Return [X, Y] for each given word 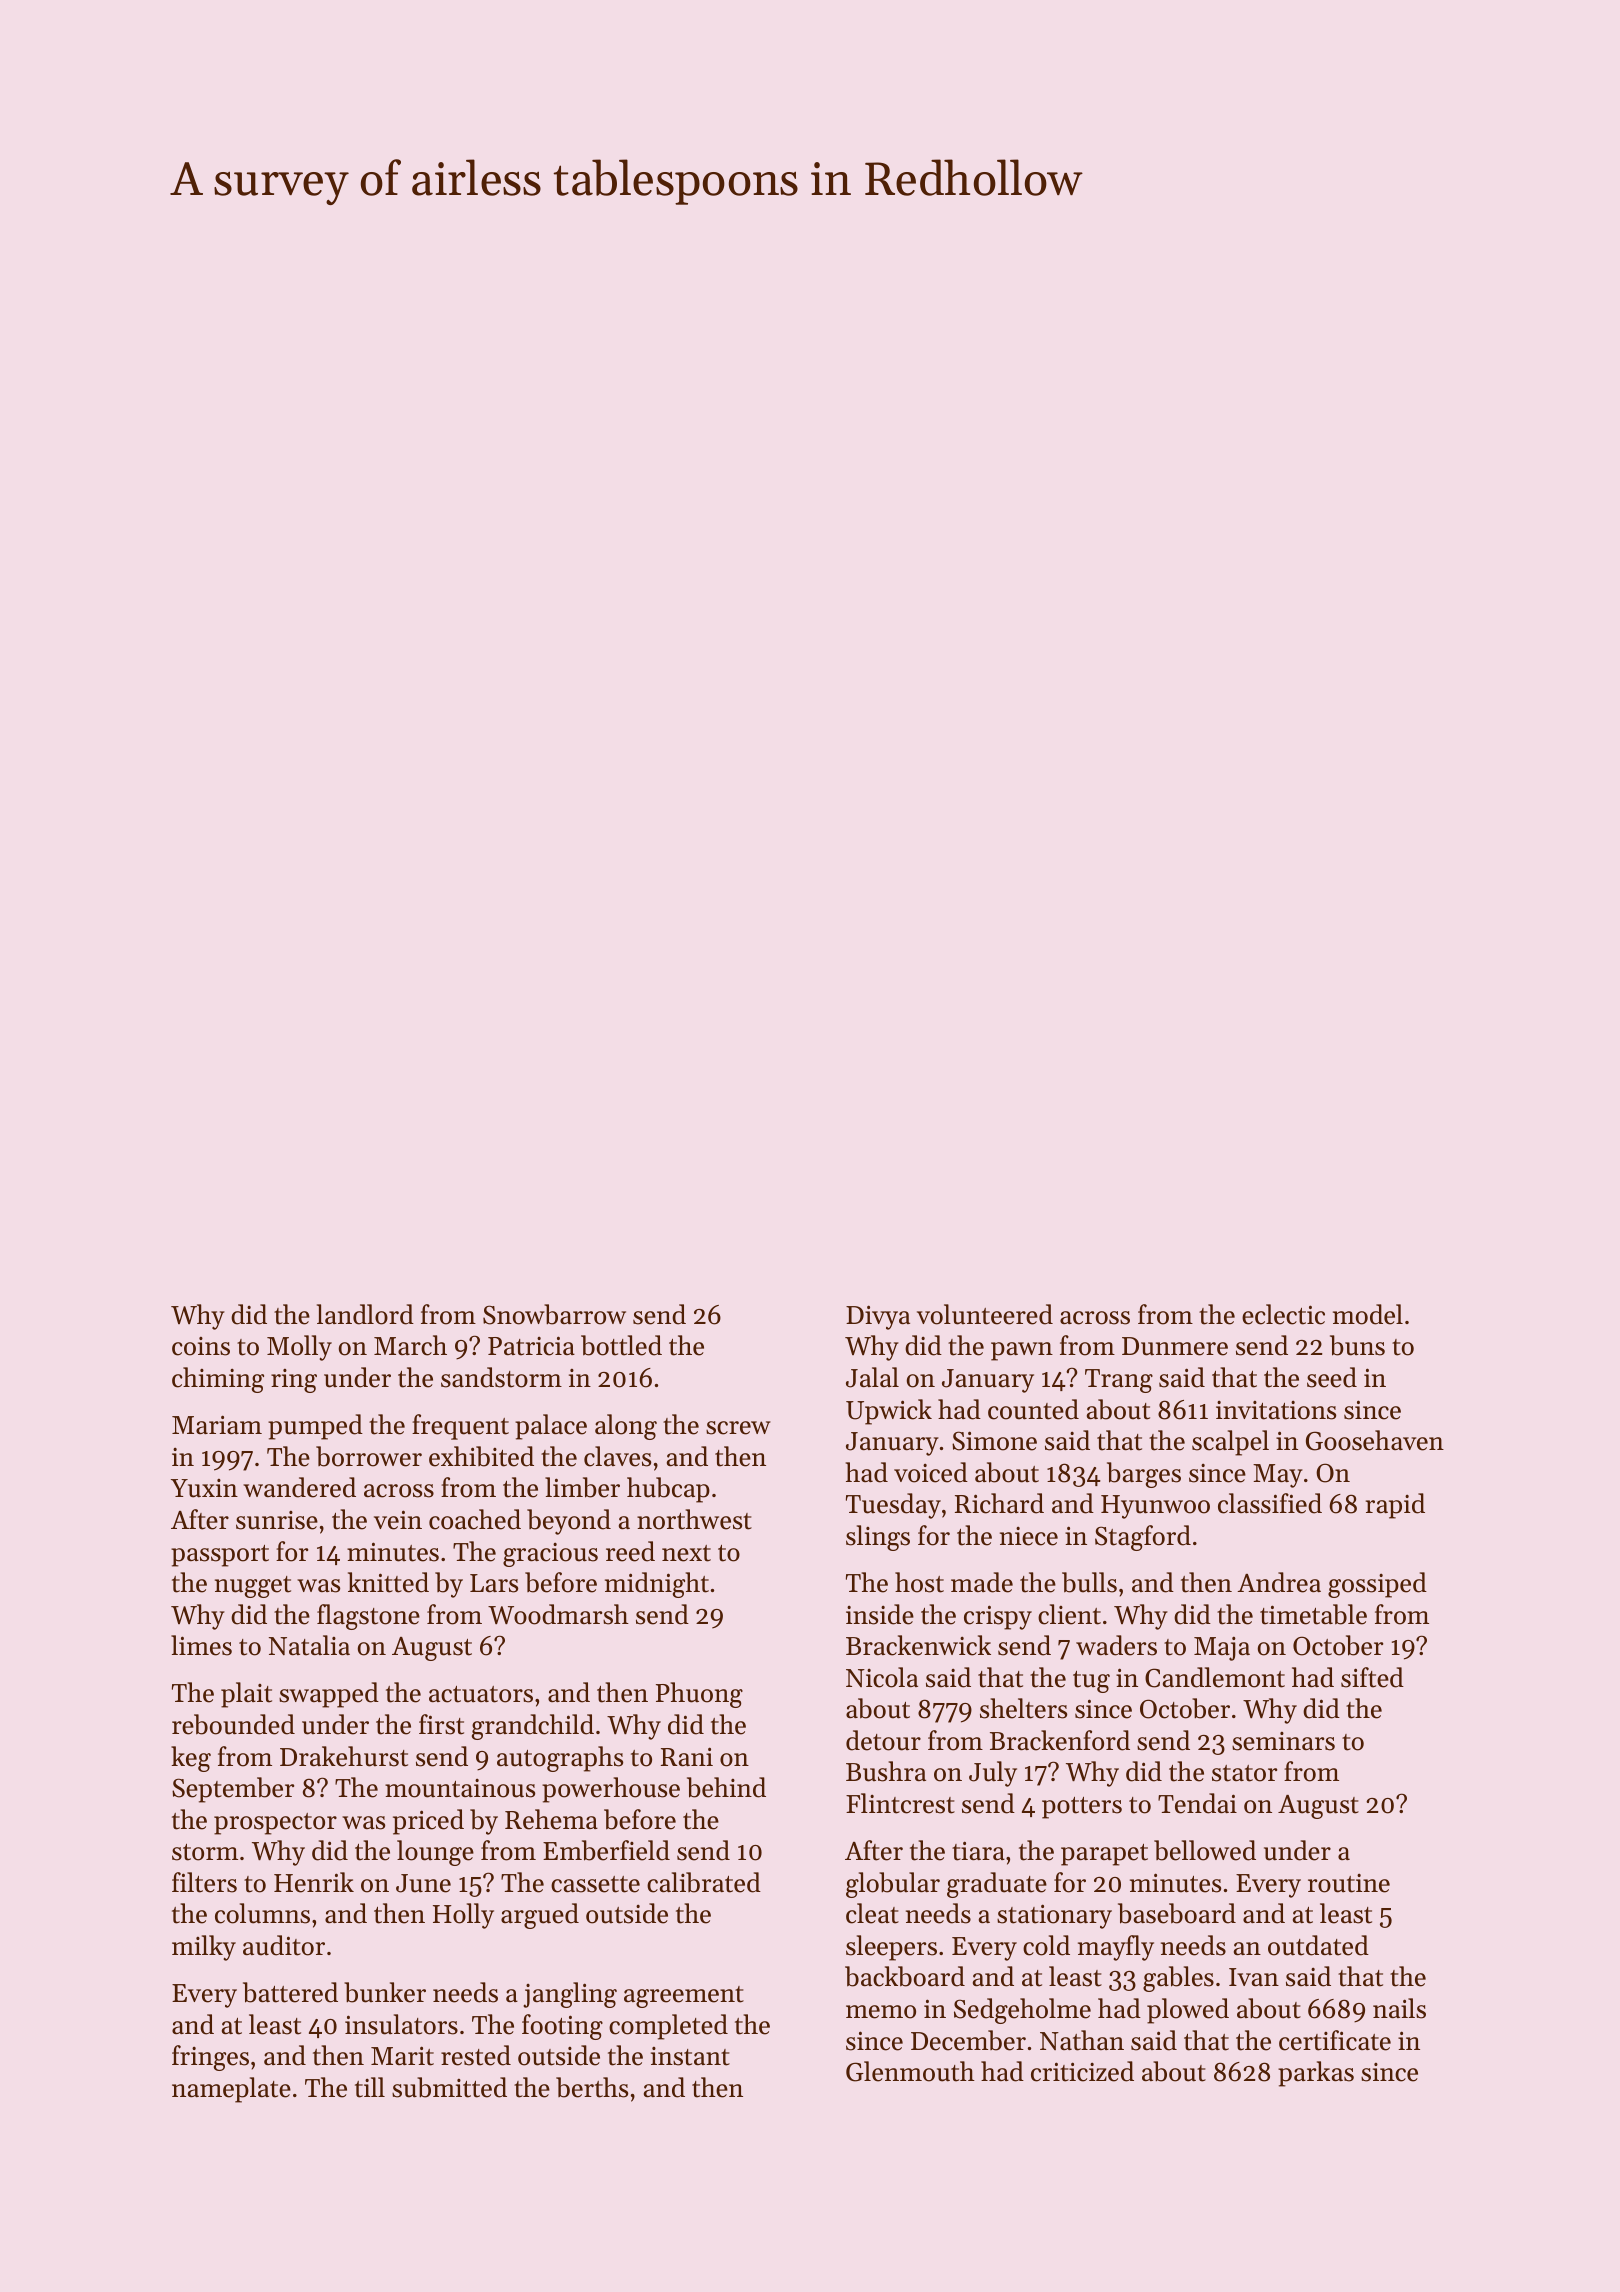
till [370, 2087]
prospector [275, 1824]
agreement [684, 1997]
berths [592, 2087]
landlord [365, 1314]
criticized [1082, 2071]
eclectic [1283, 1314]
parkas [1316, 2074]
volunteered [985, 1314]
